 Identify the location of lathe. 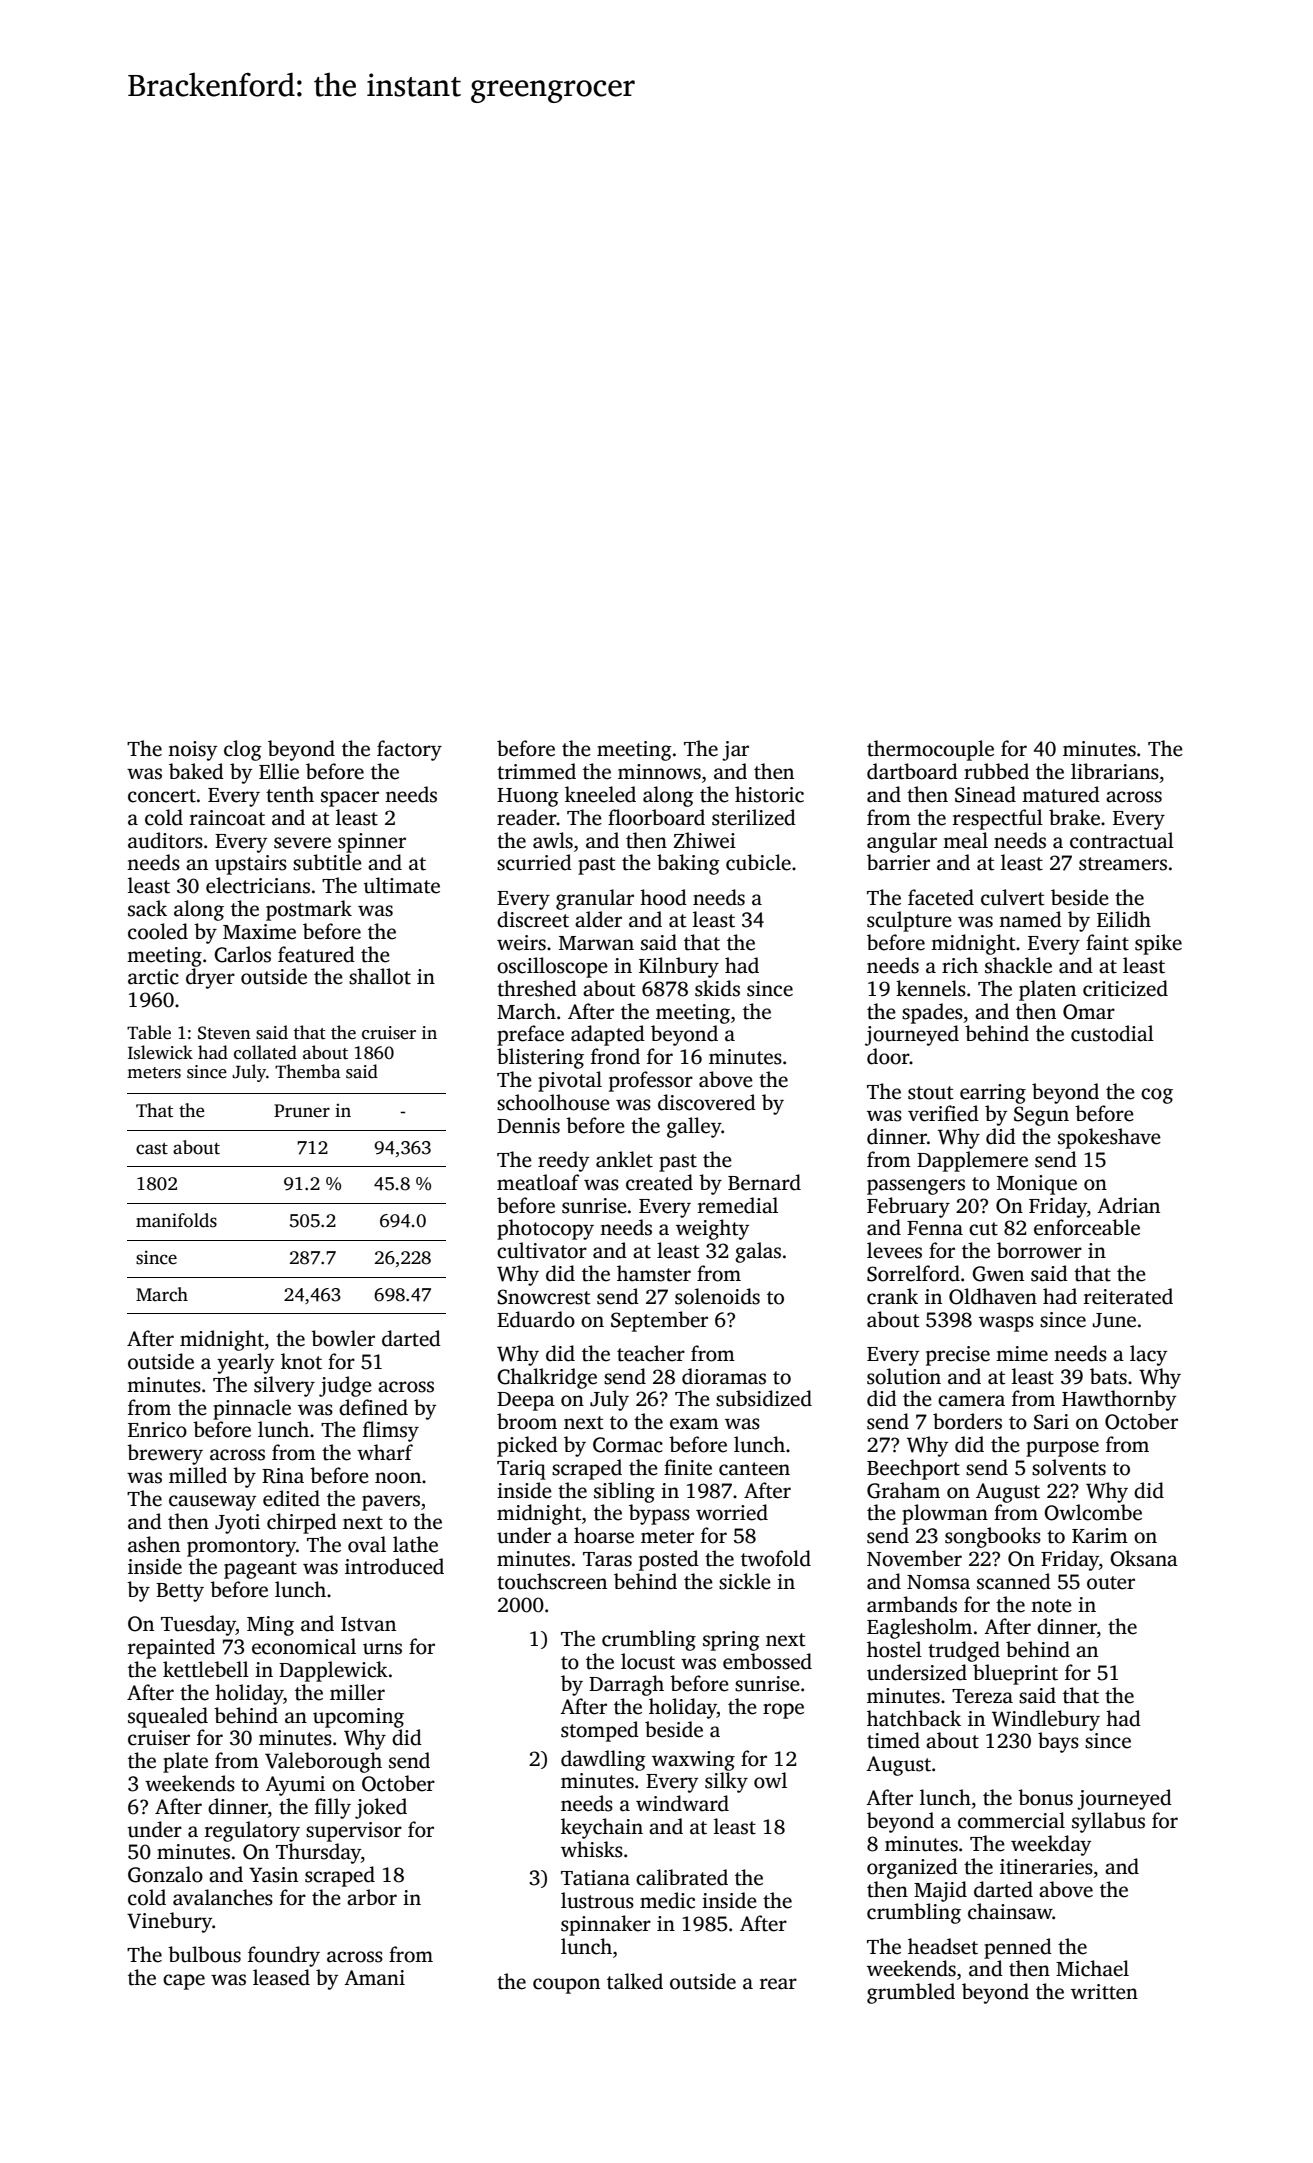
(415, 1544).
